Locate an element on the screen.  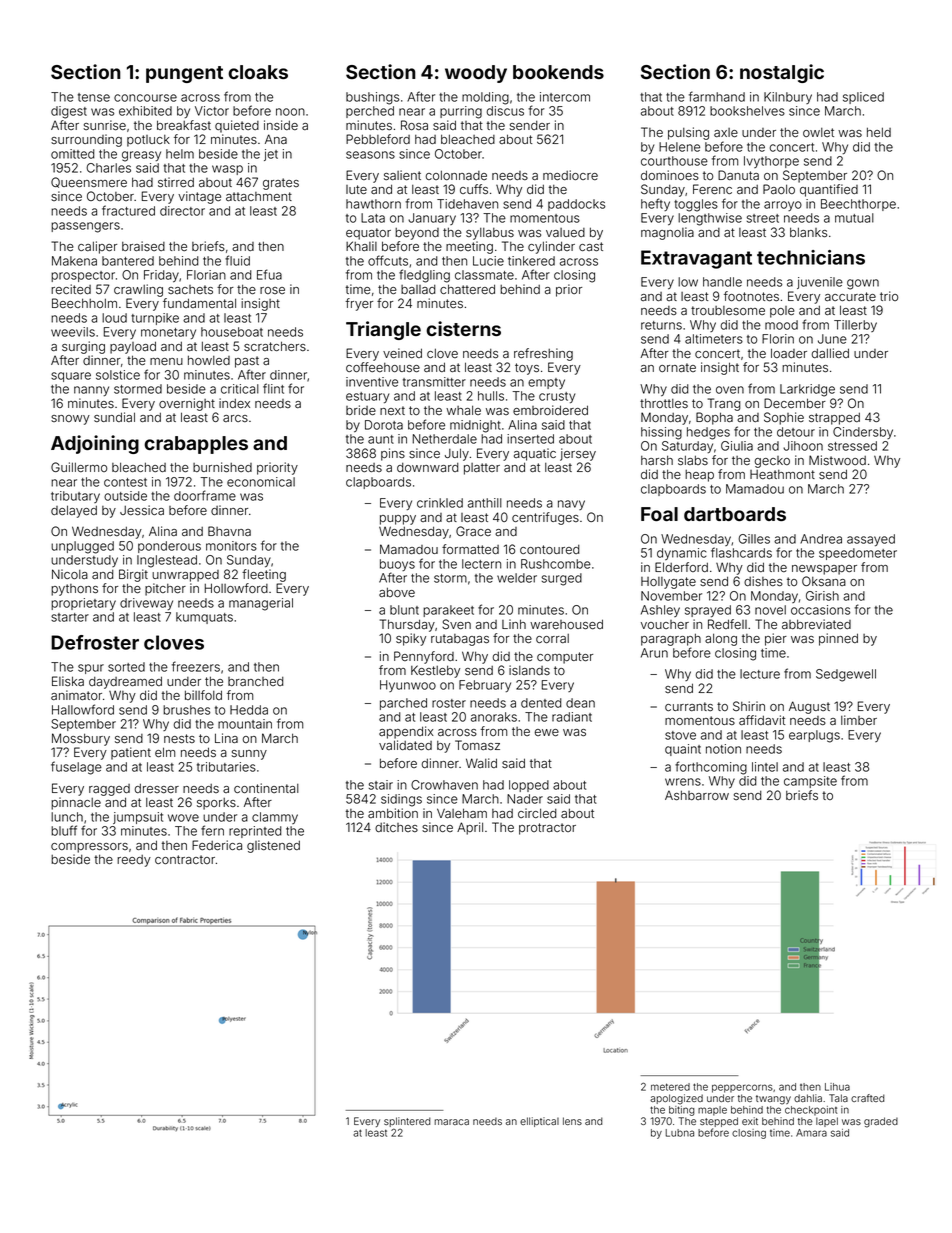
peppercorns is located at coordinates (742, 1088).
